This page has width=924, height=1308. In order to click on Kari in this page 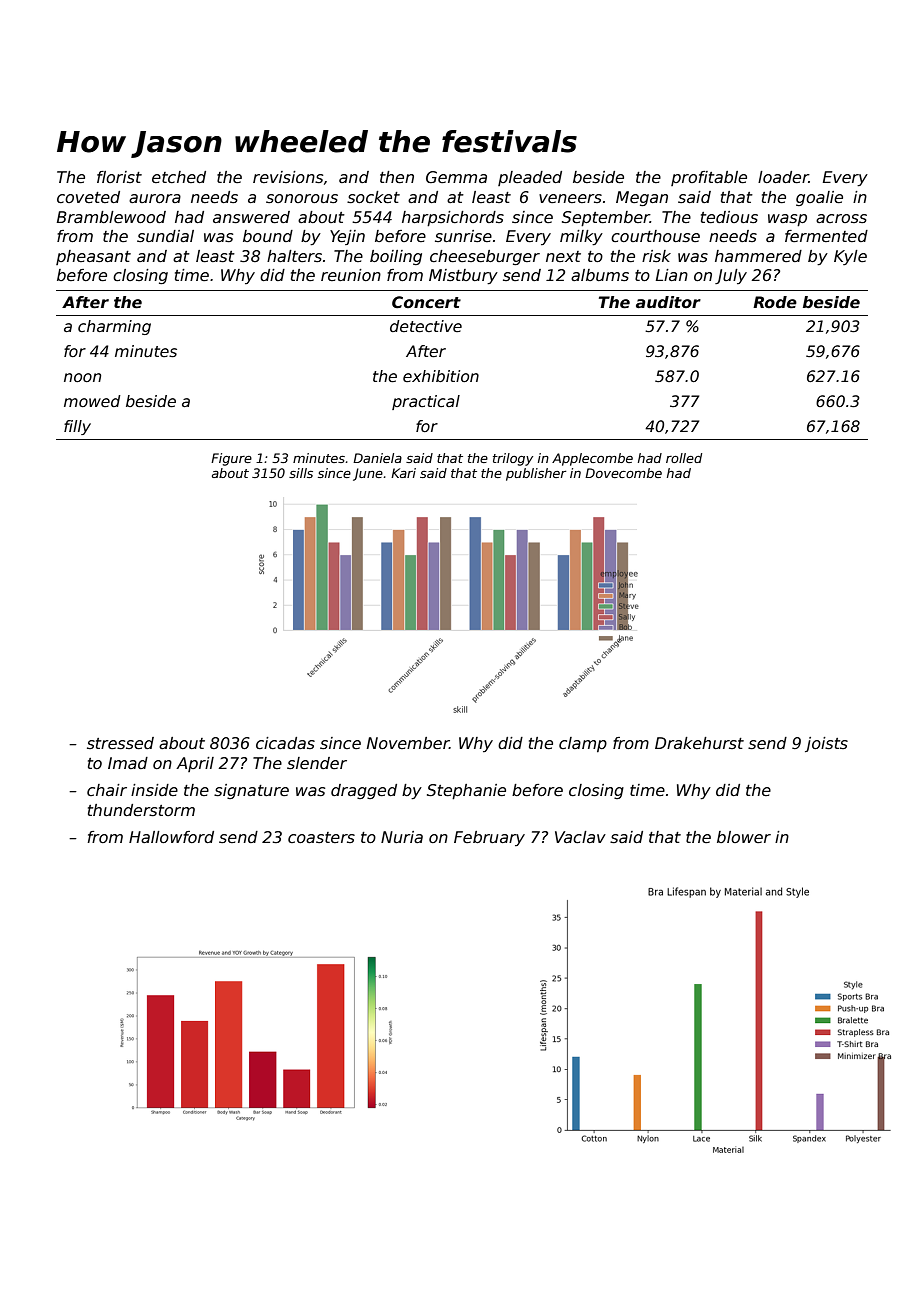, I will do `click(403, 473)`.
